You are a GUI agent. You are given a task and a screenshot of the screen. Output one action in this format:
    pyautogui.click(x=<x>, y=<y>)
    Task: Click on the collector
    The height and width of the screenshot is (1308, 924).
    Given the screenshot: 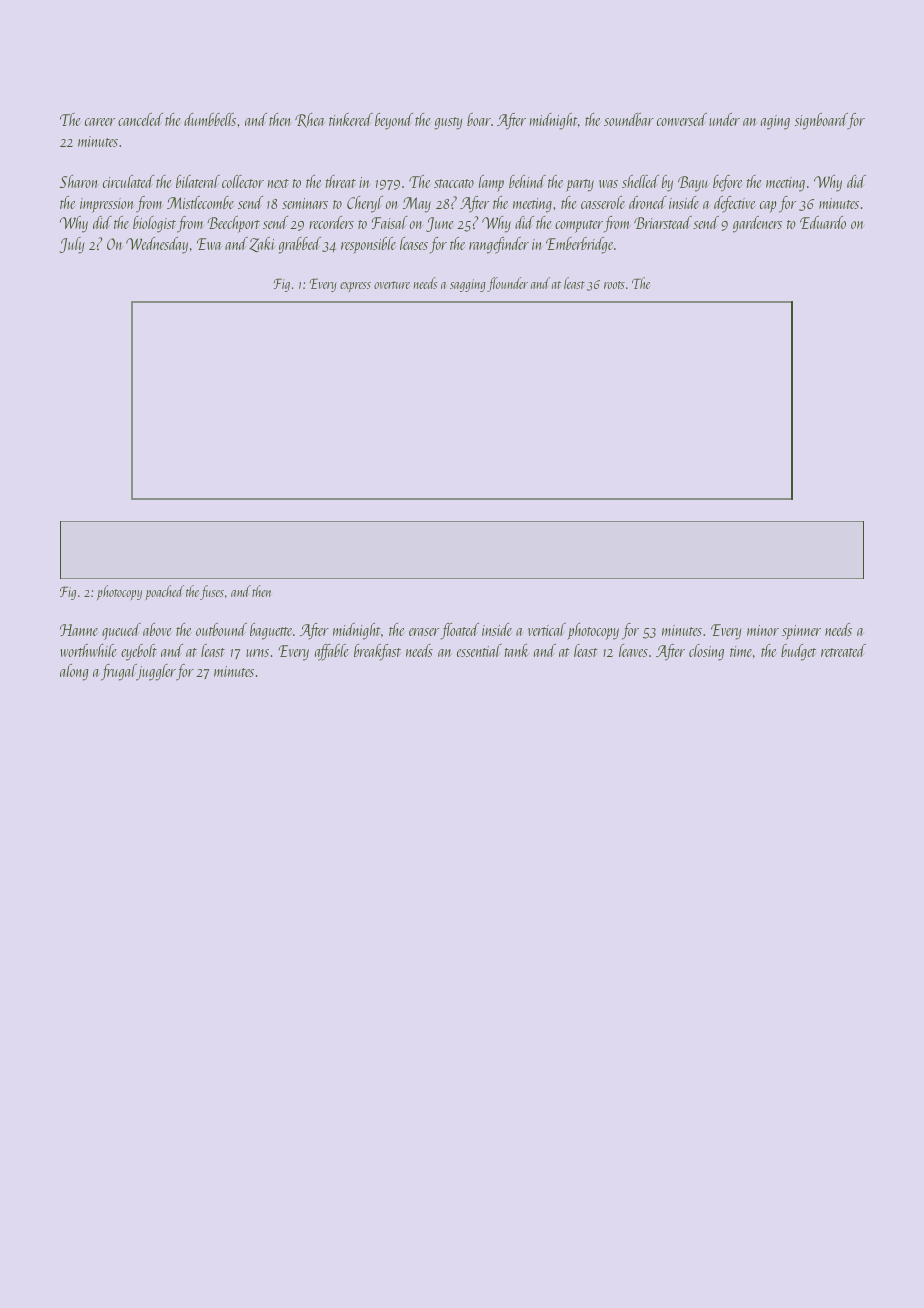 What is the action you would take?
    pyautogui.click(x=243, y=181)
